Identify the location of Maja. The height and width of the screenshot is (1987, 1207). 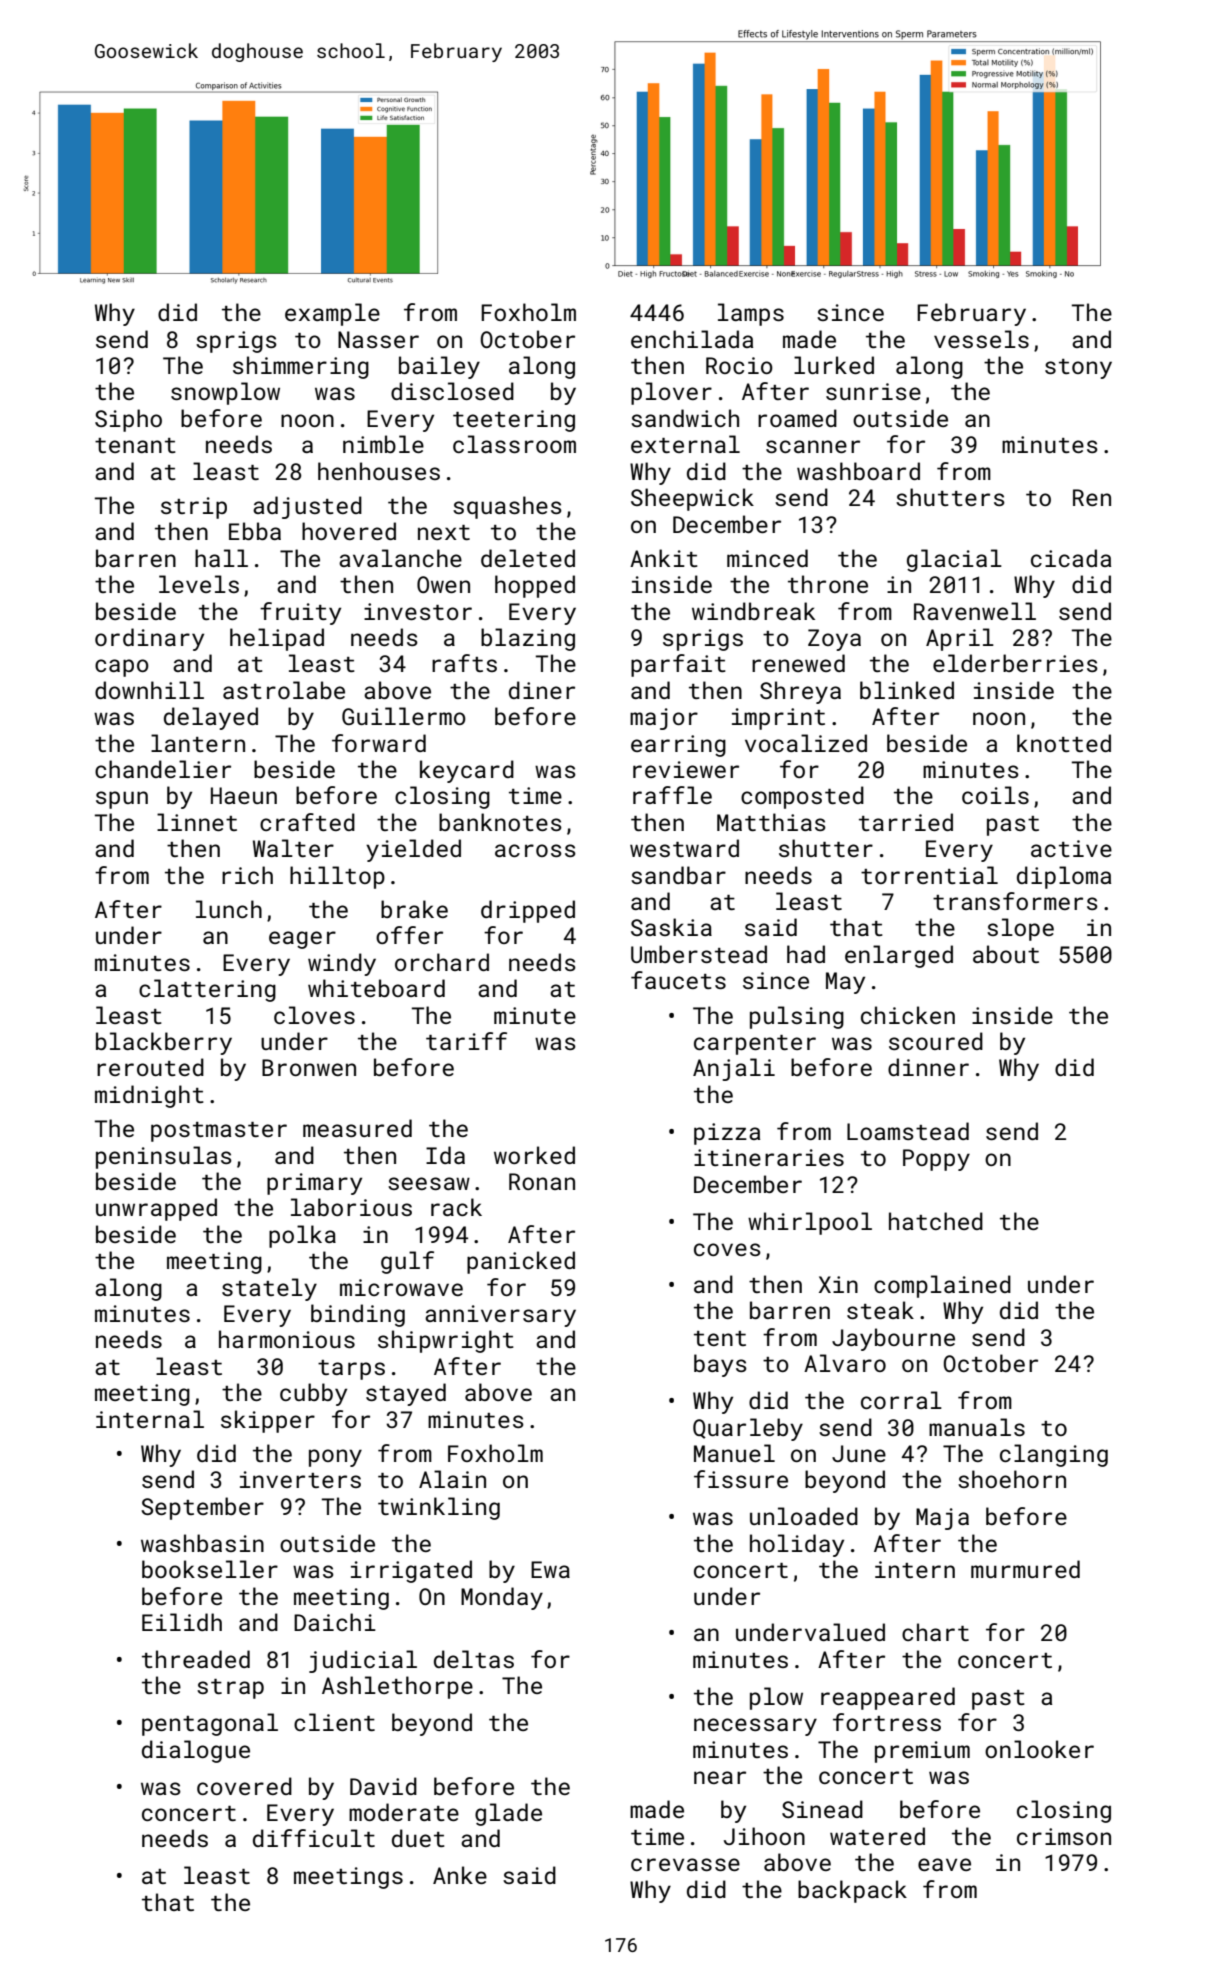
(942, 1519).
